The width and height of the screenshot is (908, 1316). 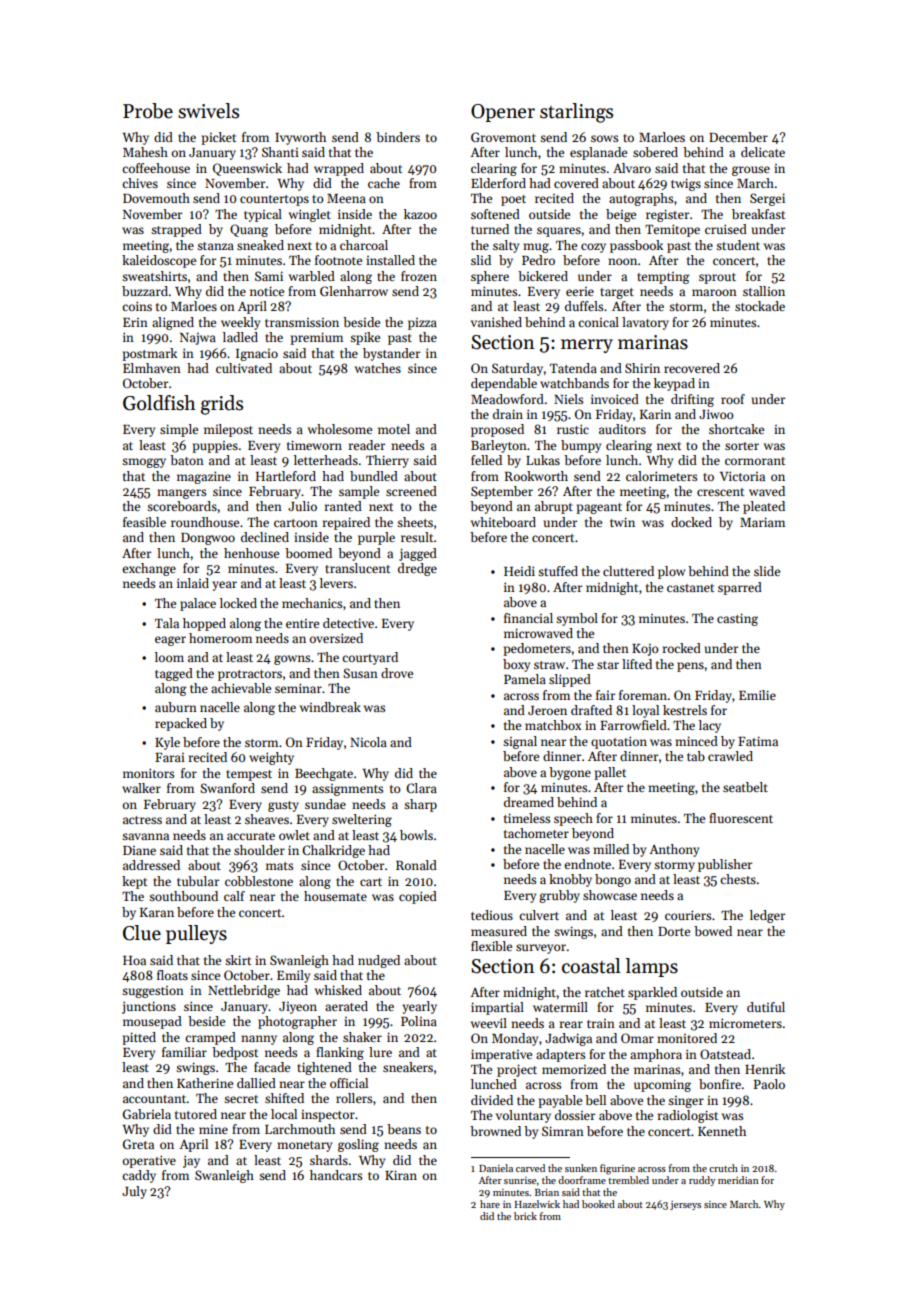 What do you see at coordinates (691, 522) in the screenshot?
I see `docked` at bounding box center [691, 522].
